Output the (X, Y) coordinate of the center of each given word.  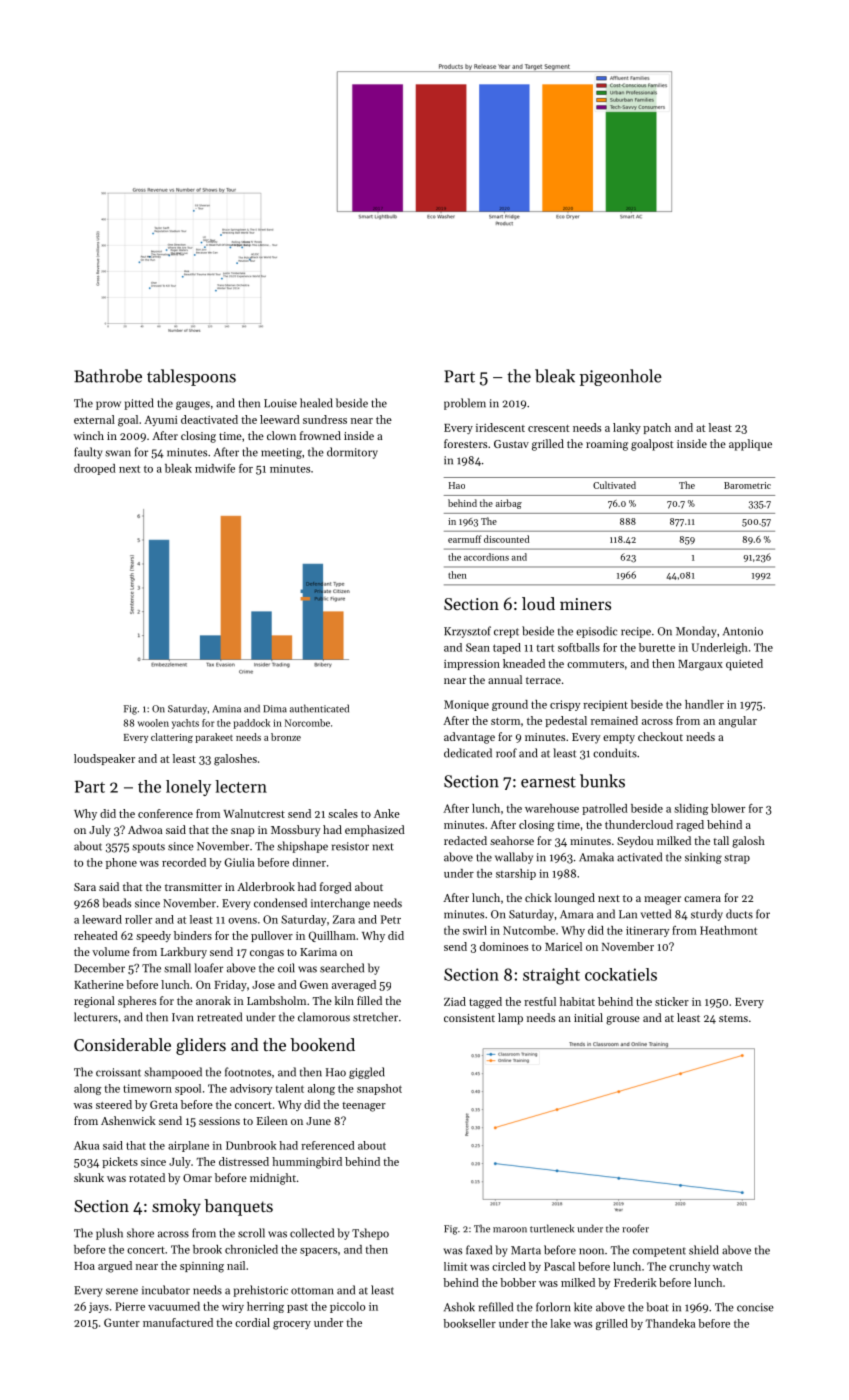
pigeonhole (621, 377)
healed (316, 403)
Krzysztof (467, 632)
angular (738, 722)
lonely (188, 788)
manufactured (178, 1322)
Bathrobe (108, 376)
